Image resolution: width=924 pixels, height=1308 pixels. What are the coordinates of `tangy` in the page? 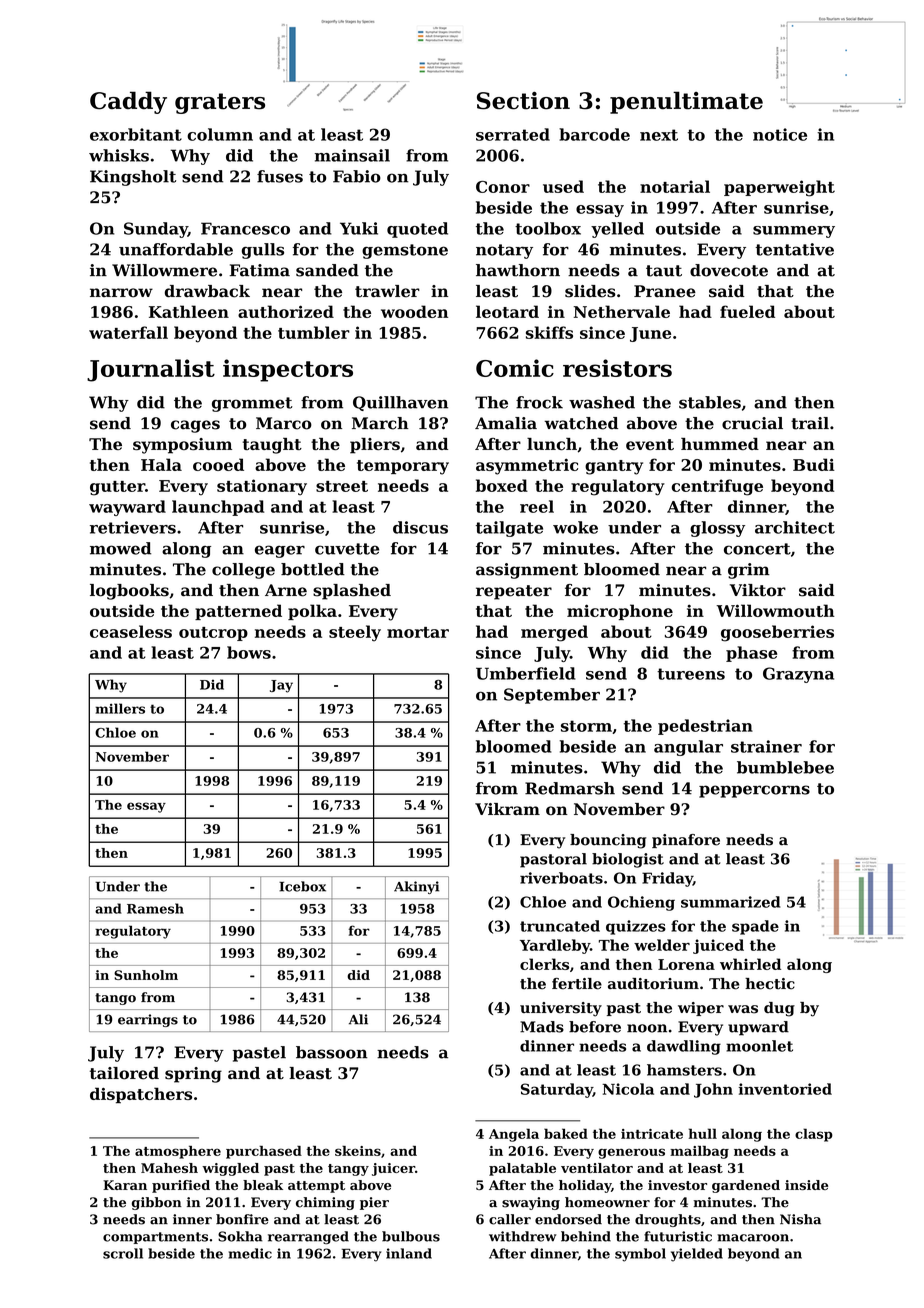 It's located at (348, 1170).
